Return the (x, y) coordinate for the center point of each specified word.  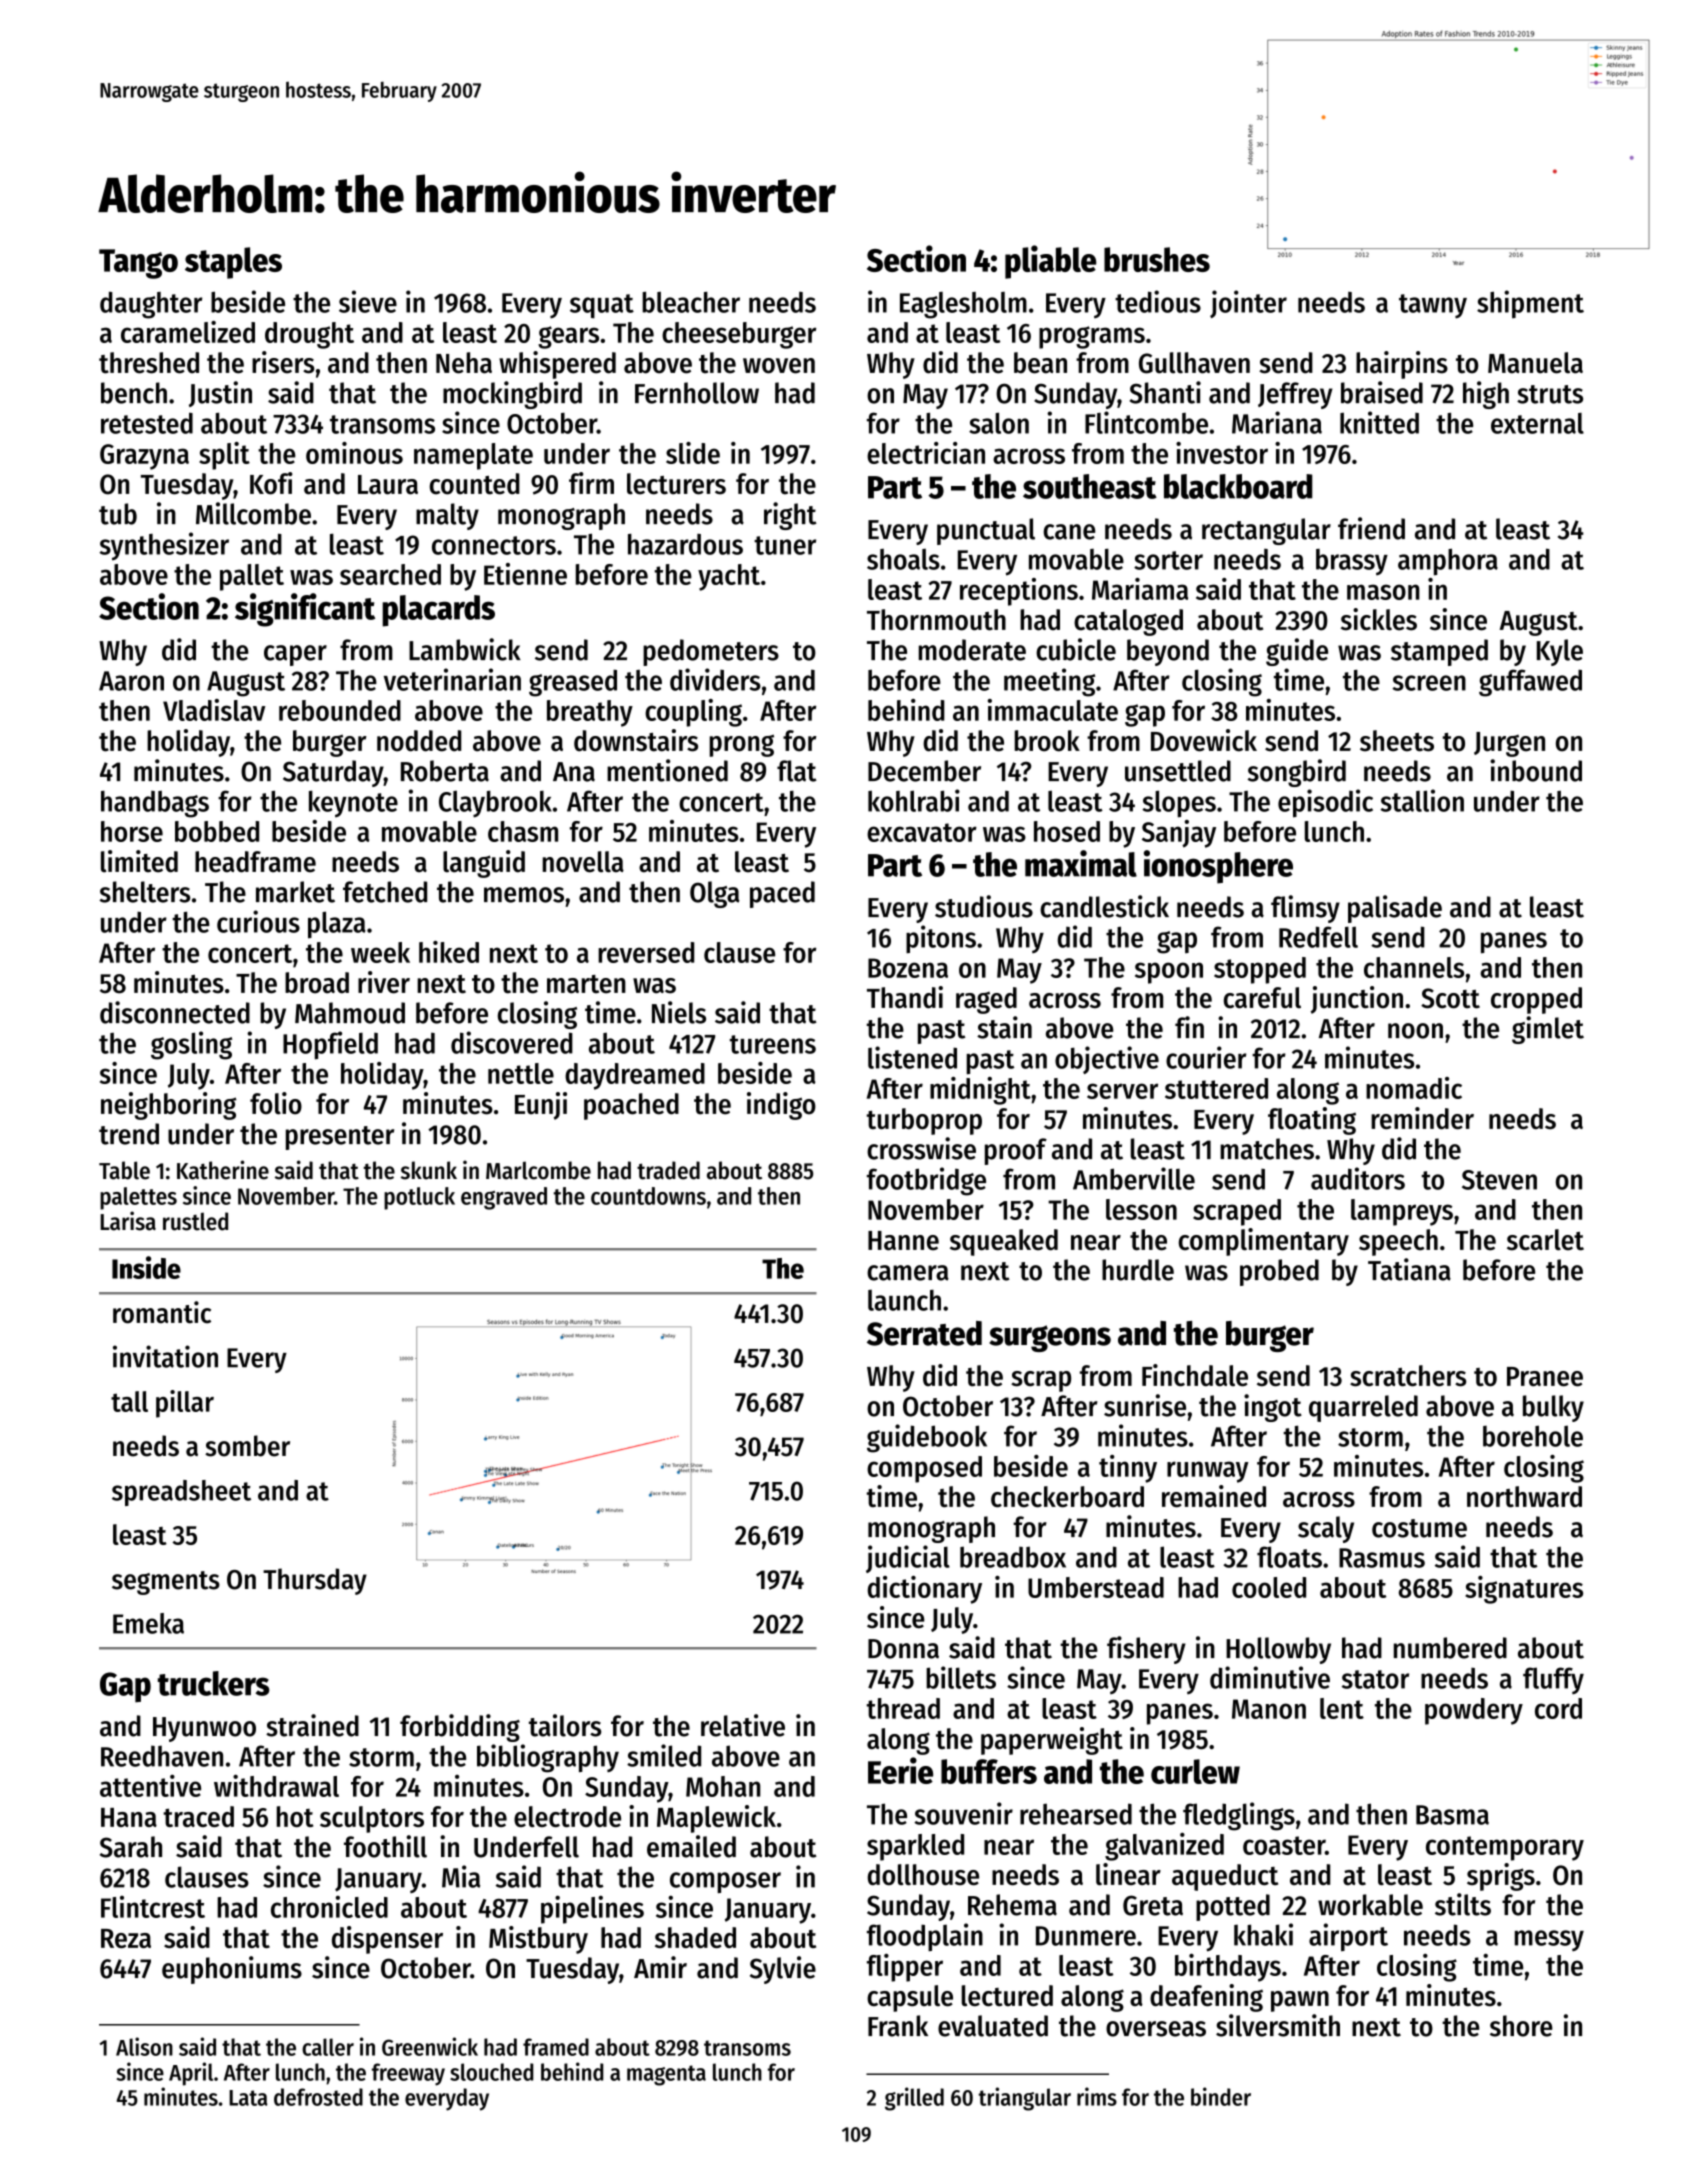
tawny (1433, 306)
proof (1016, 1151)
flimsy (1305, 909)
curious (258, 921)
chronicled (329, 1907)
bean (1040, 363)
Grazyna (144, 457)
